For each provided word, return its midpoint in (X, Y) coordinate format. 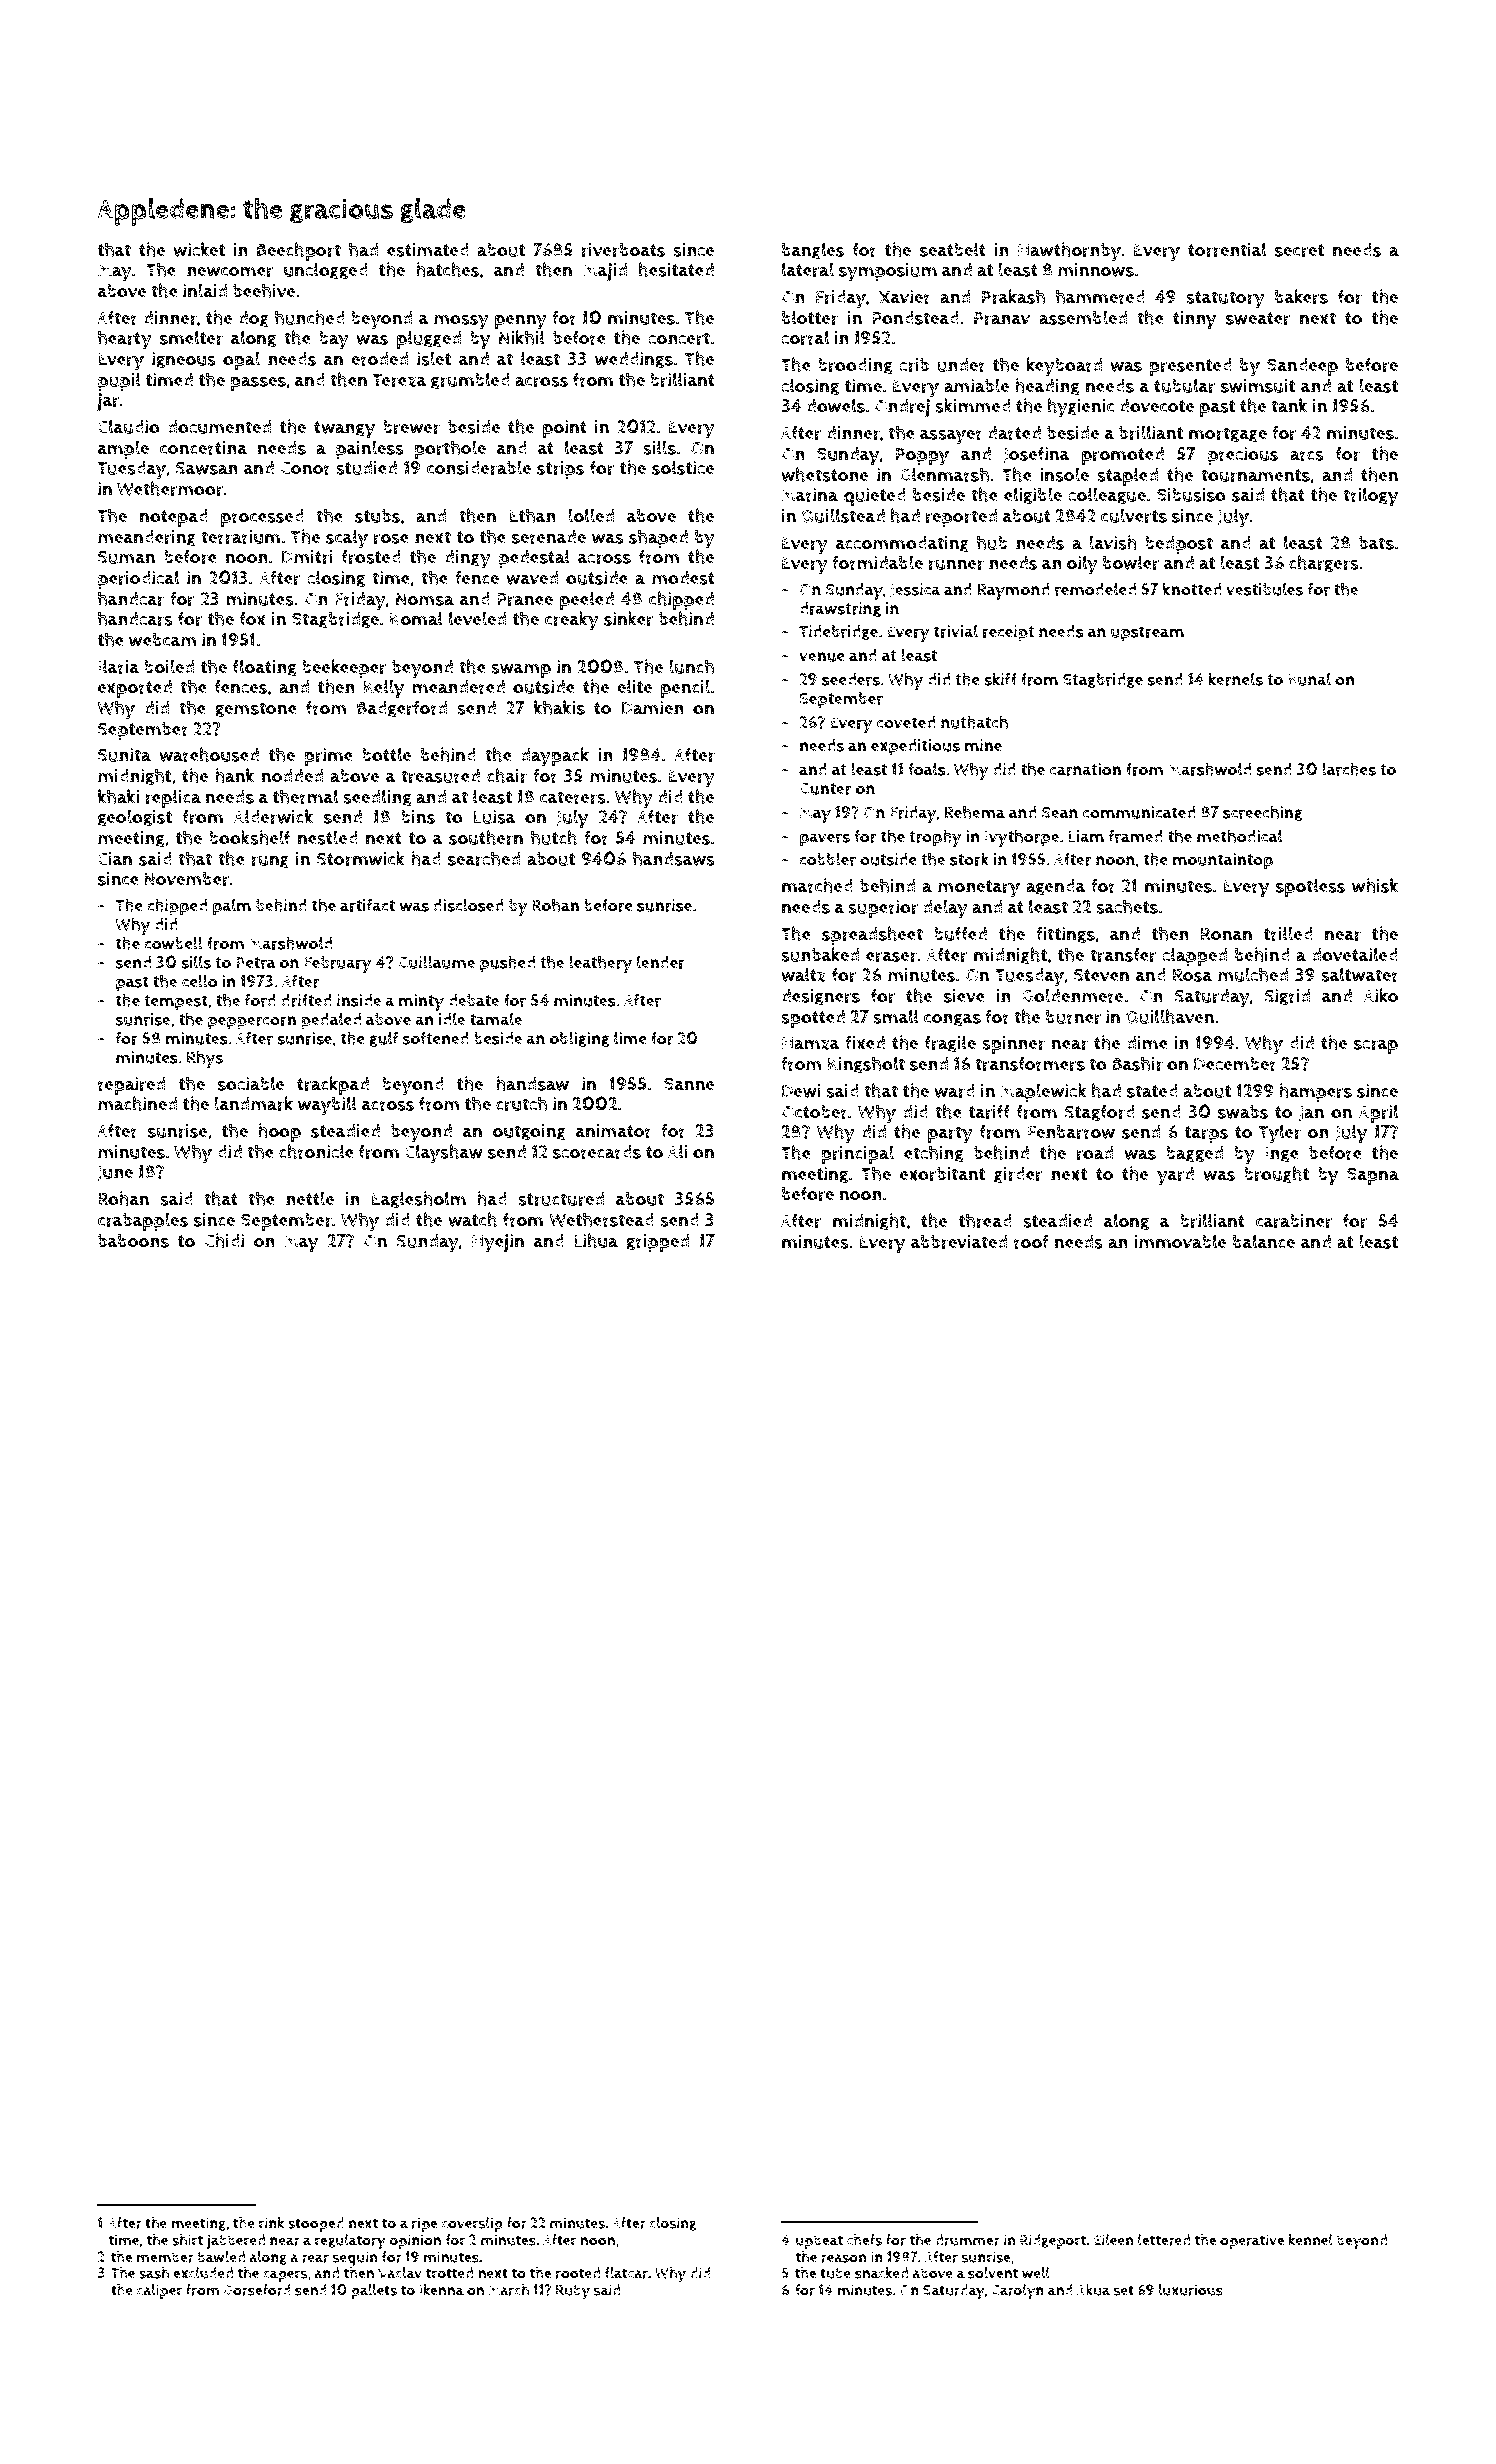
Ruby (573, 2292)
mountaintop (1223, 861)
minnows (1096, 270)
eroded (379, 359)
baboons (133, 1241)
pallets (374, 2291)
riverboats (623, 250)
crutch (521, 1103)
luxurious (1191, 2290)
